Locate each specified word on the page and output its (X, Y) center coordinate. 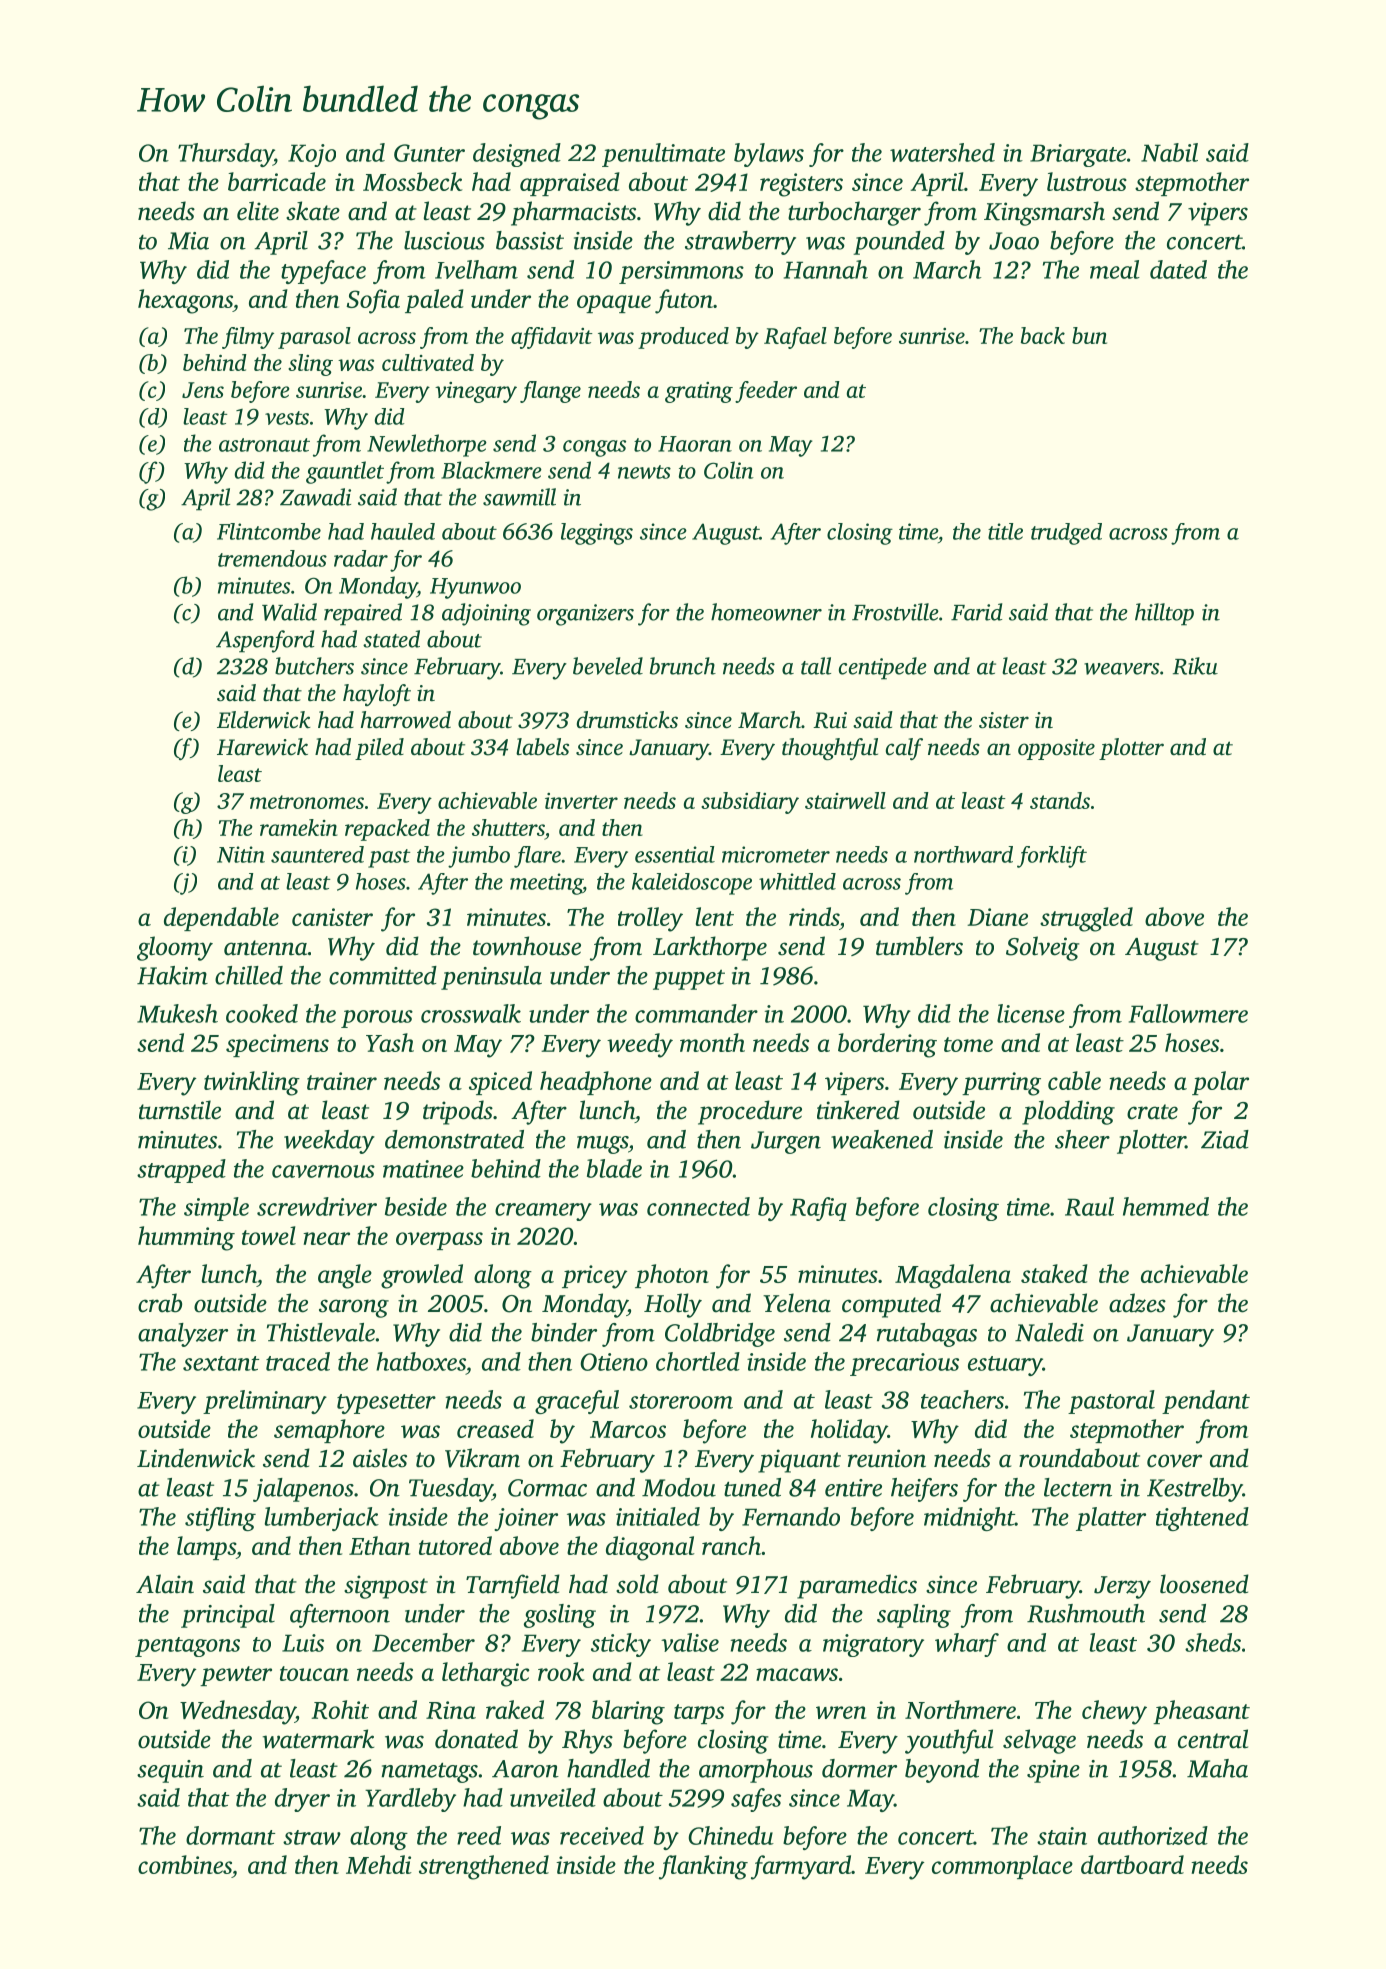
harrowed (406, 720)
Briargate (1078, 155)
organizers (585, 615)
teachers (962, 1399)
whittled (797, 881)
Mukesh (177, 1013)
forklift (1052, 857)
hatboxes (421, 1361)
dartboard (1132, 1864)
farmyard (801, 1867)
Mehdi (379, 1864)
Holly (673, 1305)
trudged (1066, 534)
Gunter (429, 153)
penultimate (663, 155)
